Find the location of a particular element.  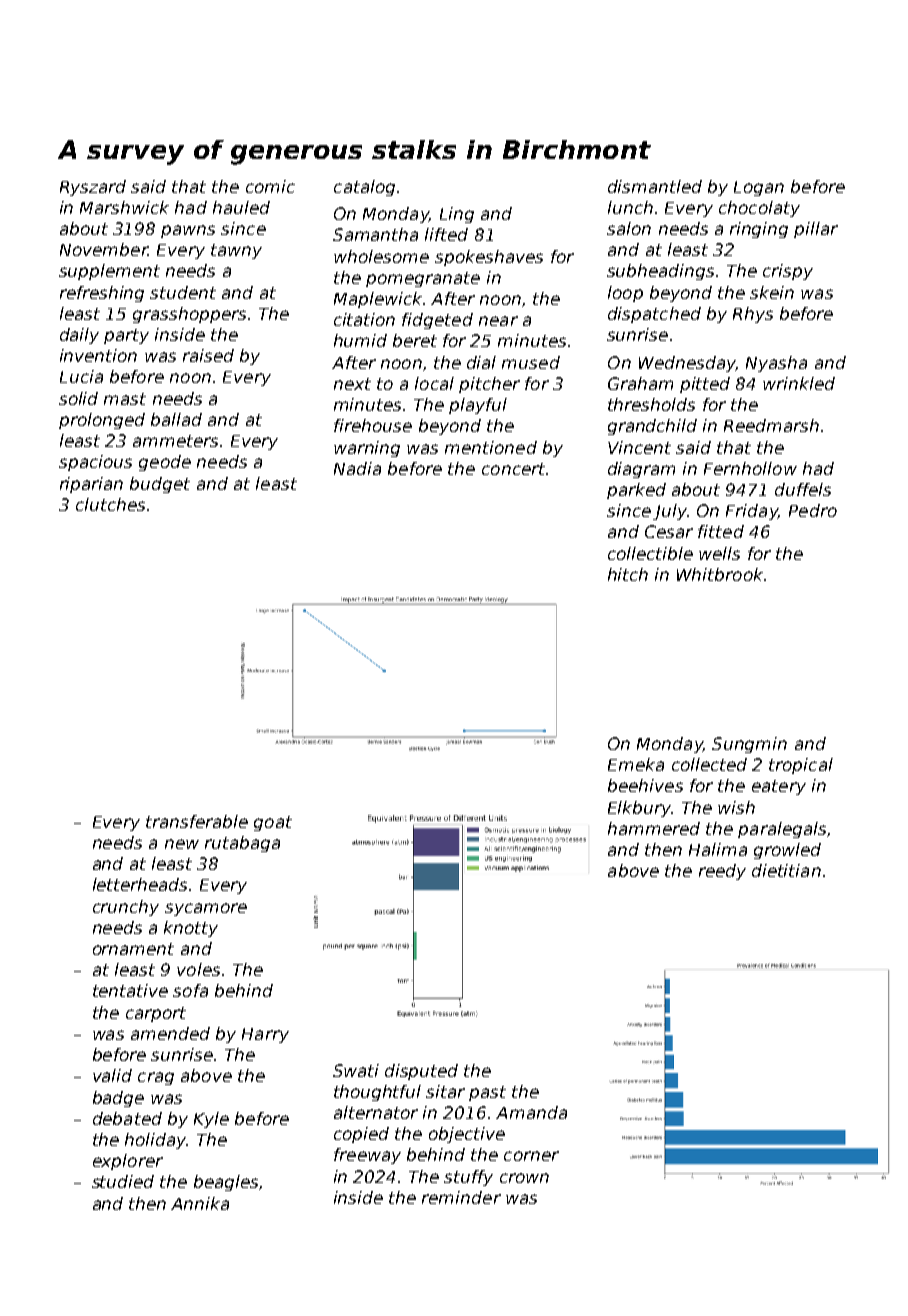

ringing is located at coordinates (759, 230).
